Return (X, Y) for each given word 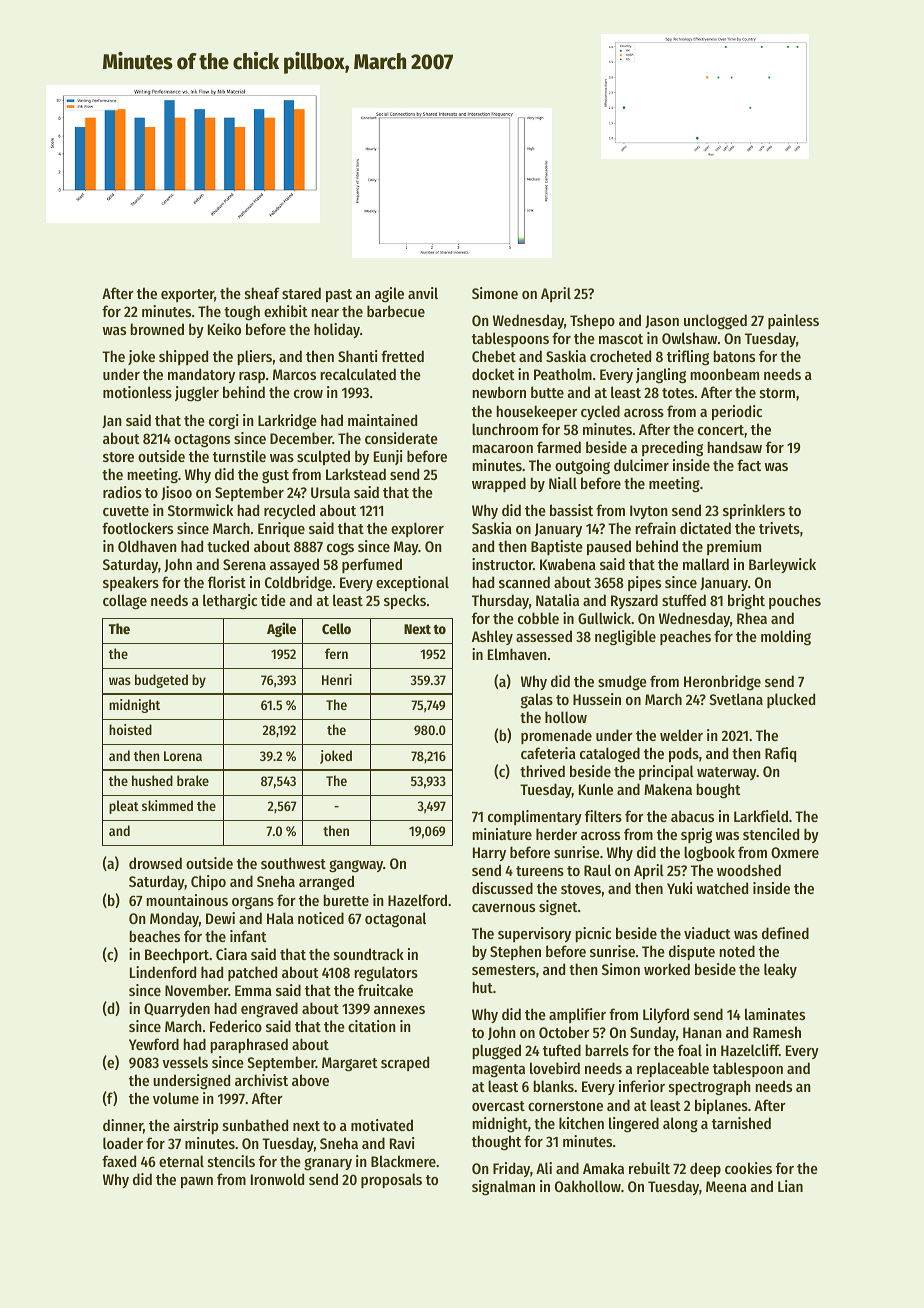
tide (273, 600)
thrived (542, 771)
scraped (405, 1063)
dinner (123, 1125)
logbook (709, 854)
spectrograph (710, 1088)
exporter (187, 295)
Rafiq (780, 754)
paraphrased (249, 1045)
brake (193, 780)
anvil (423, 293)
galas (537, 701)
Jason (662, 321)
